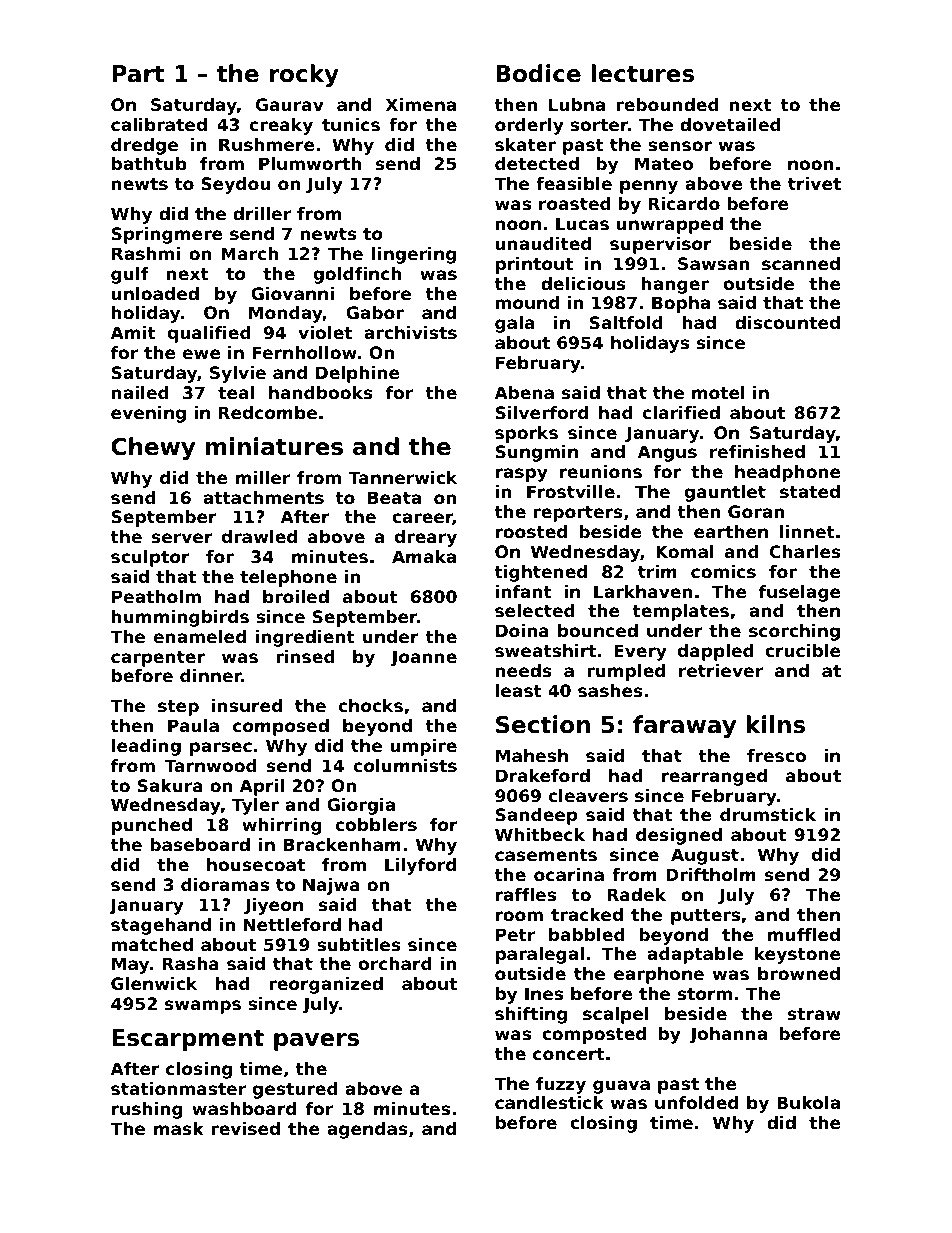  I want to click on Drakeford, so click(543, 775).
